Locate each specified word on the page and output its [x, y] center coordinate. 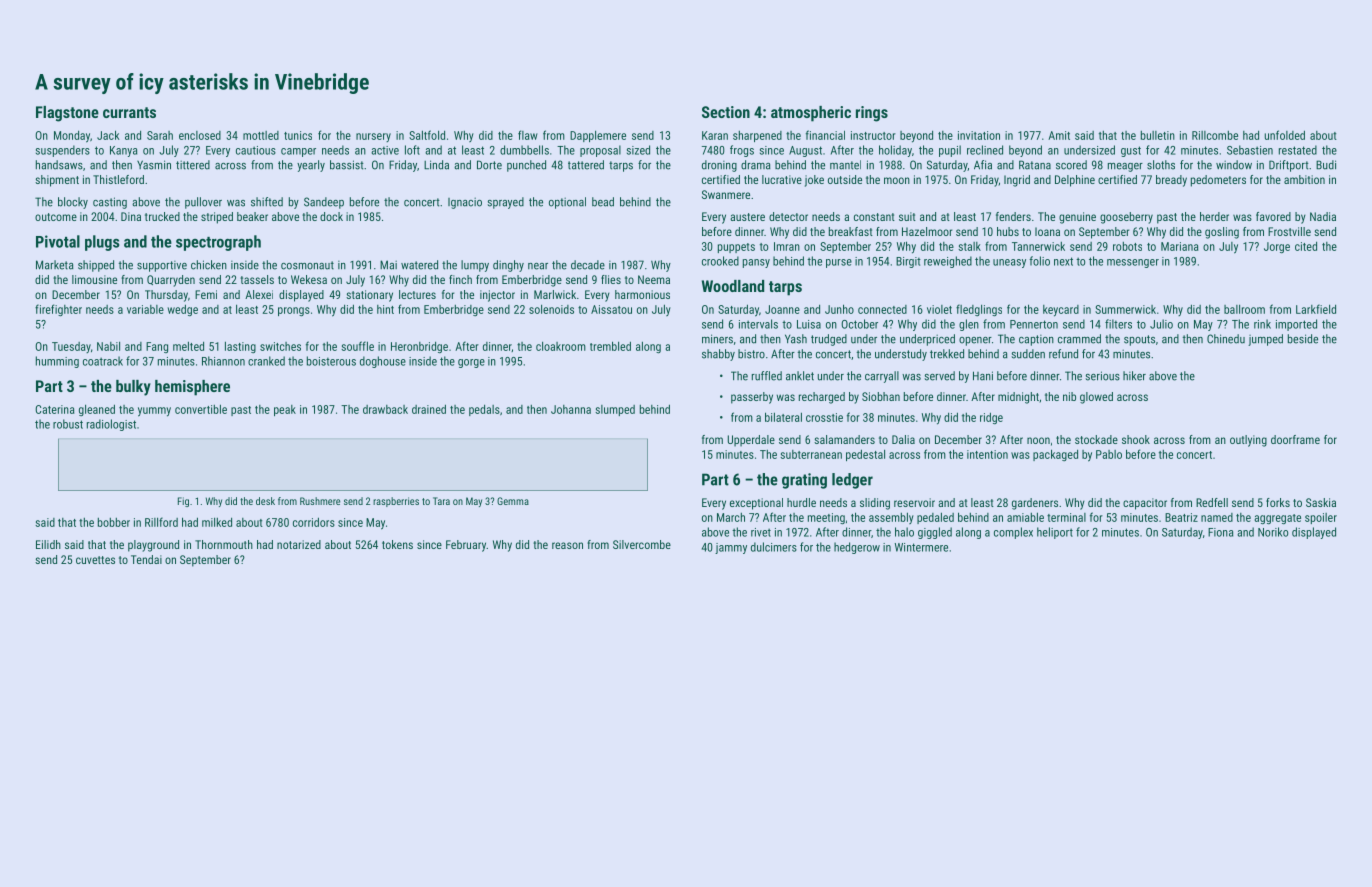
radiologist [111, 425]
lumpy [475, 266]
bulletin [1158, 135]
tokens [397, 544]
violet [939, 309]
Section [726, 112]
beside [1303, 339]
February [466, 546]
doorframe [1295, 439]
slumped [615, 410]
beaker [252, 216]
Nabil [108, 346]
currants [129, 112]
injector [497, 296]
